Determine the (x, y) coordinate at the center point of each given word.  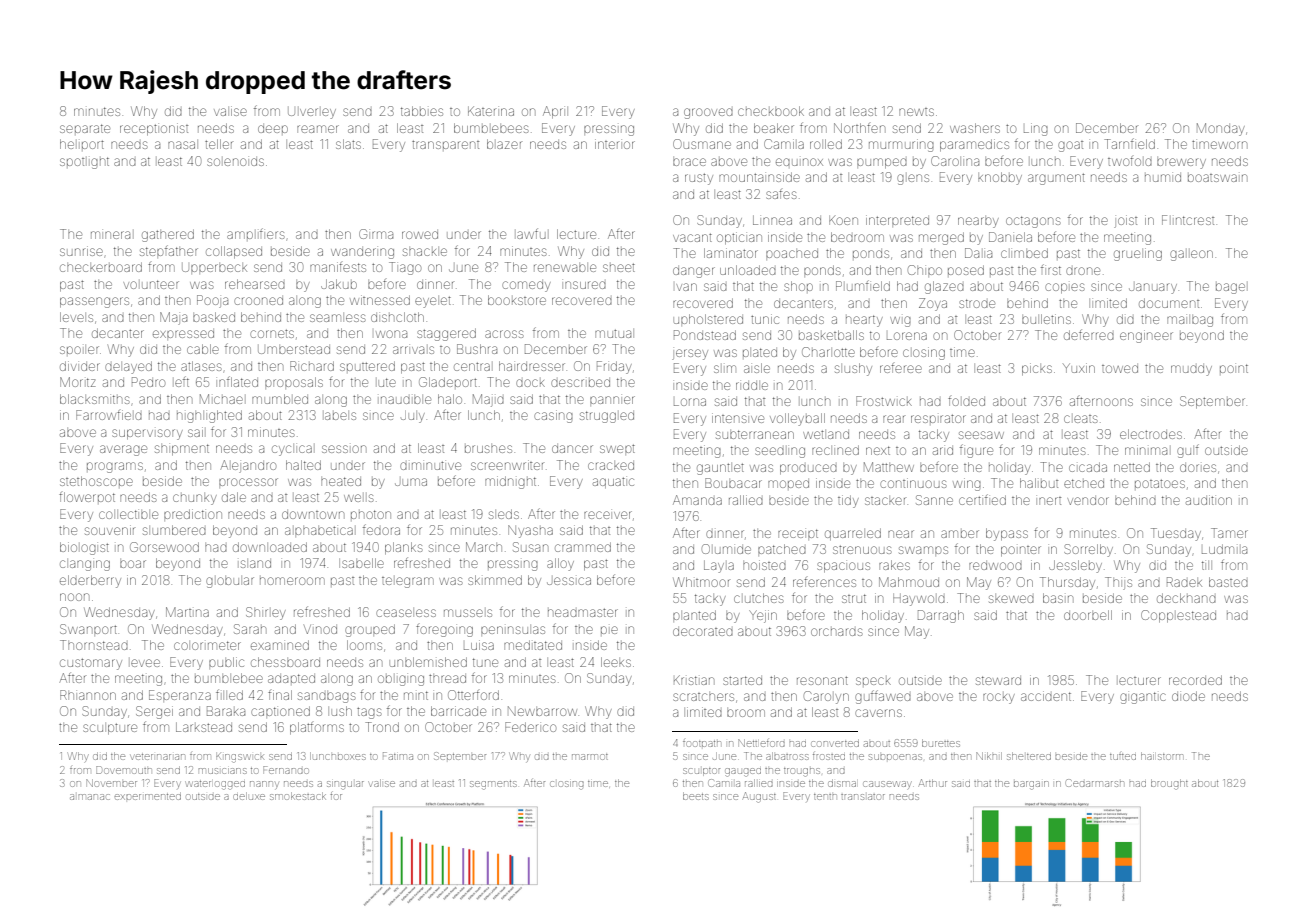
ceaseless (406, 613)
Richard (312, 366)
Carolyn (826, 697)
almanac (90, 797)
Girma (376, 234)
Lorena (907, 336)
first (1051, 269)
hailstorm (1162, 756)
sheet (619, 267)
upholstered (708, 319)
